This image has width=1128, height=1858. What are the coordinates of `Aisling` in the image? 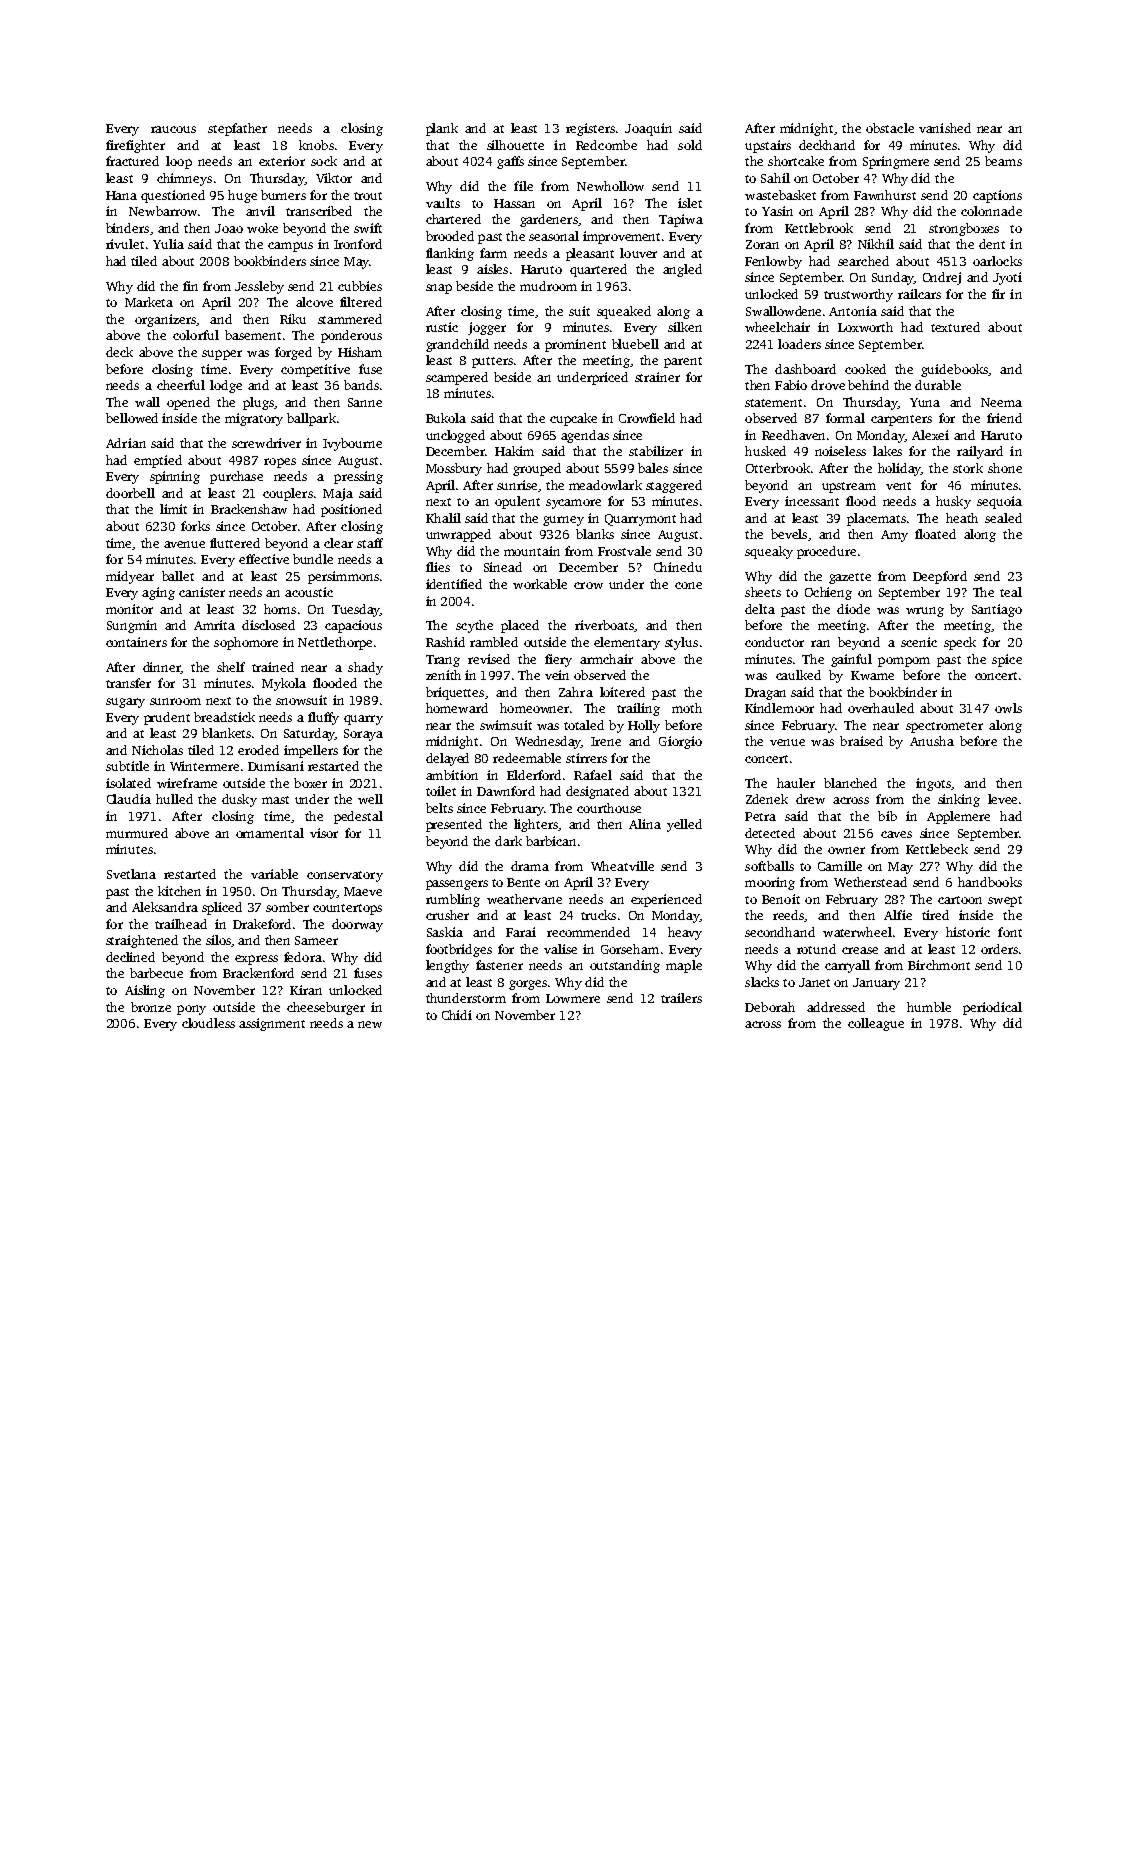 It's located at (145, 991).
